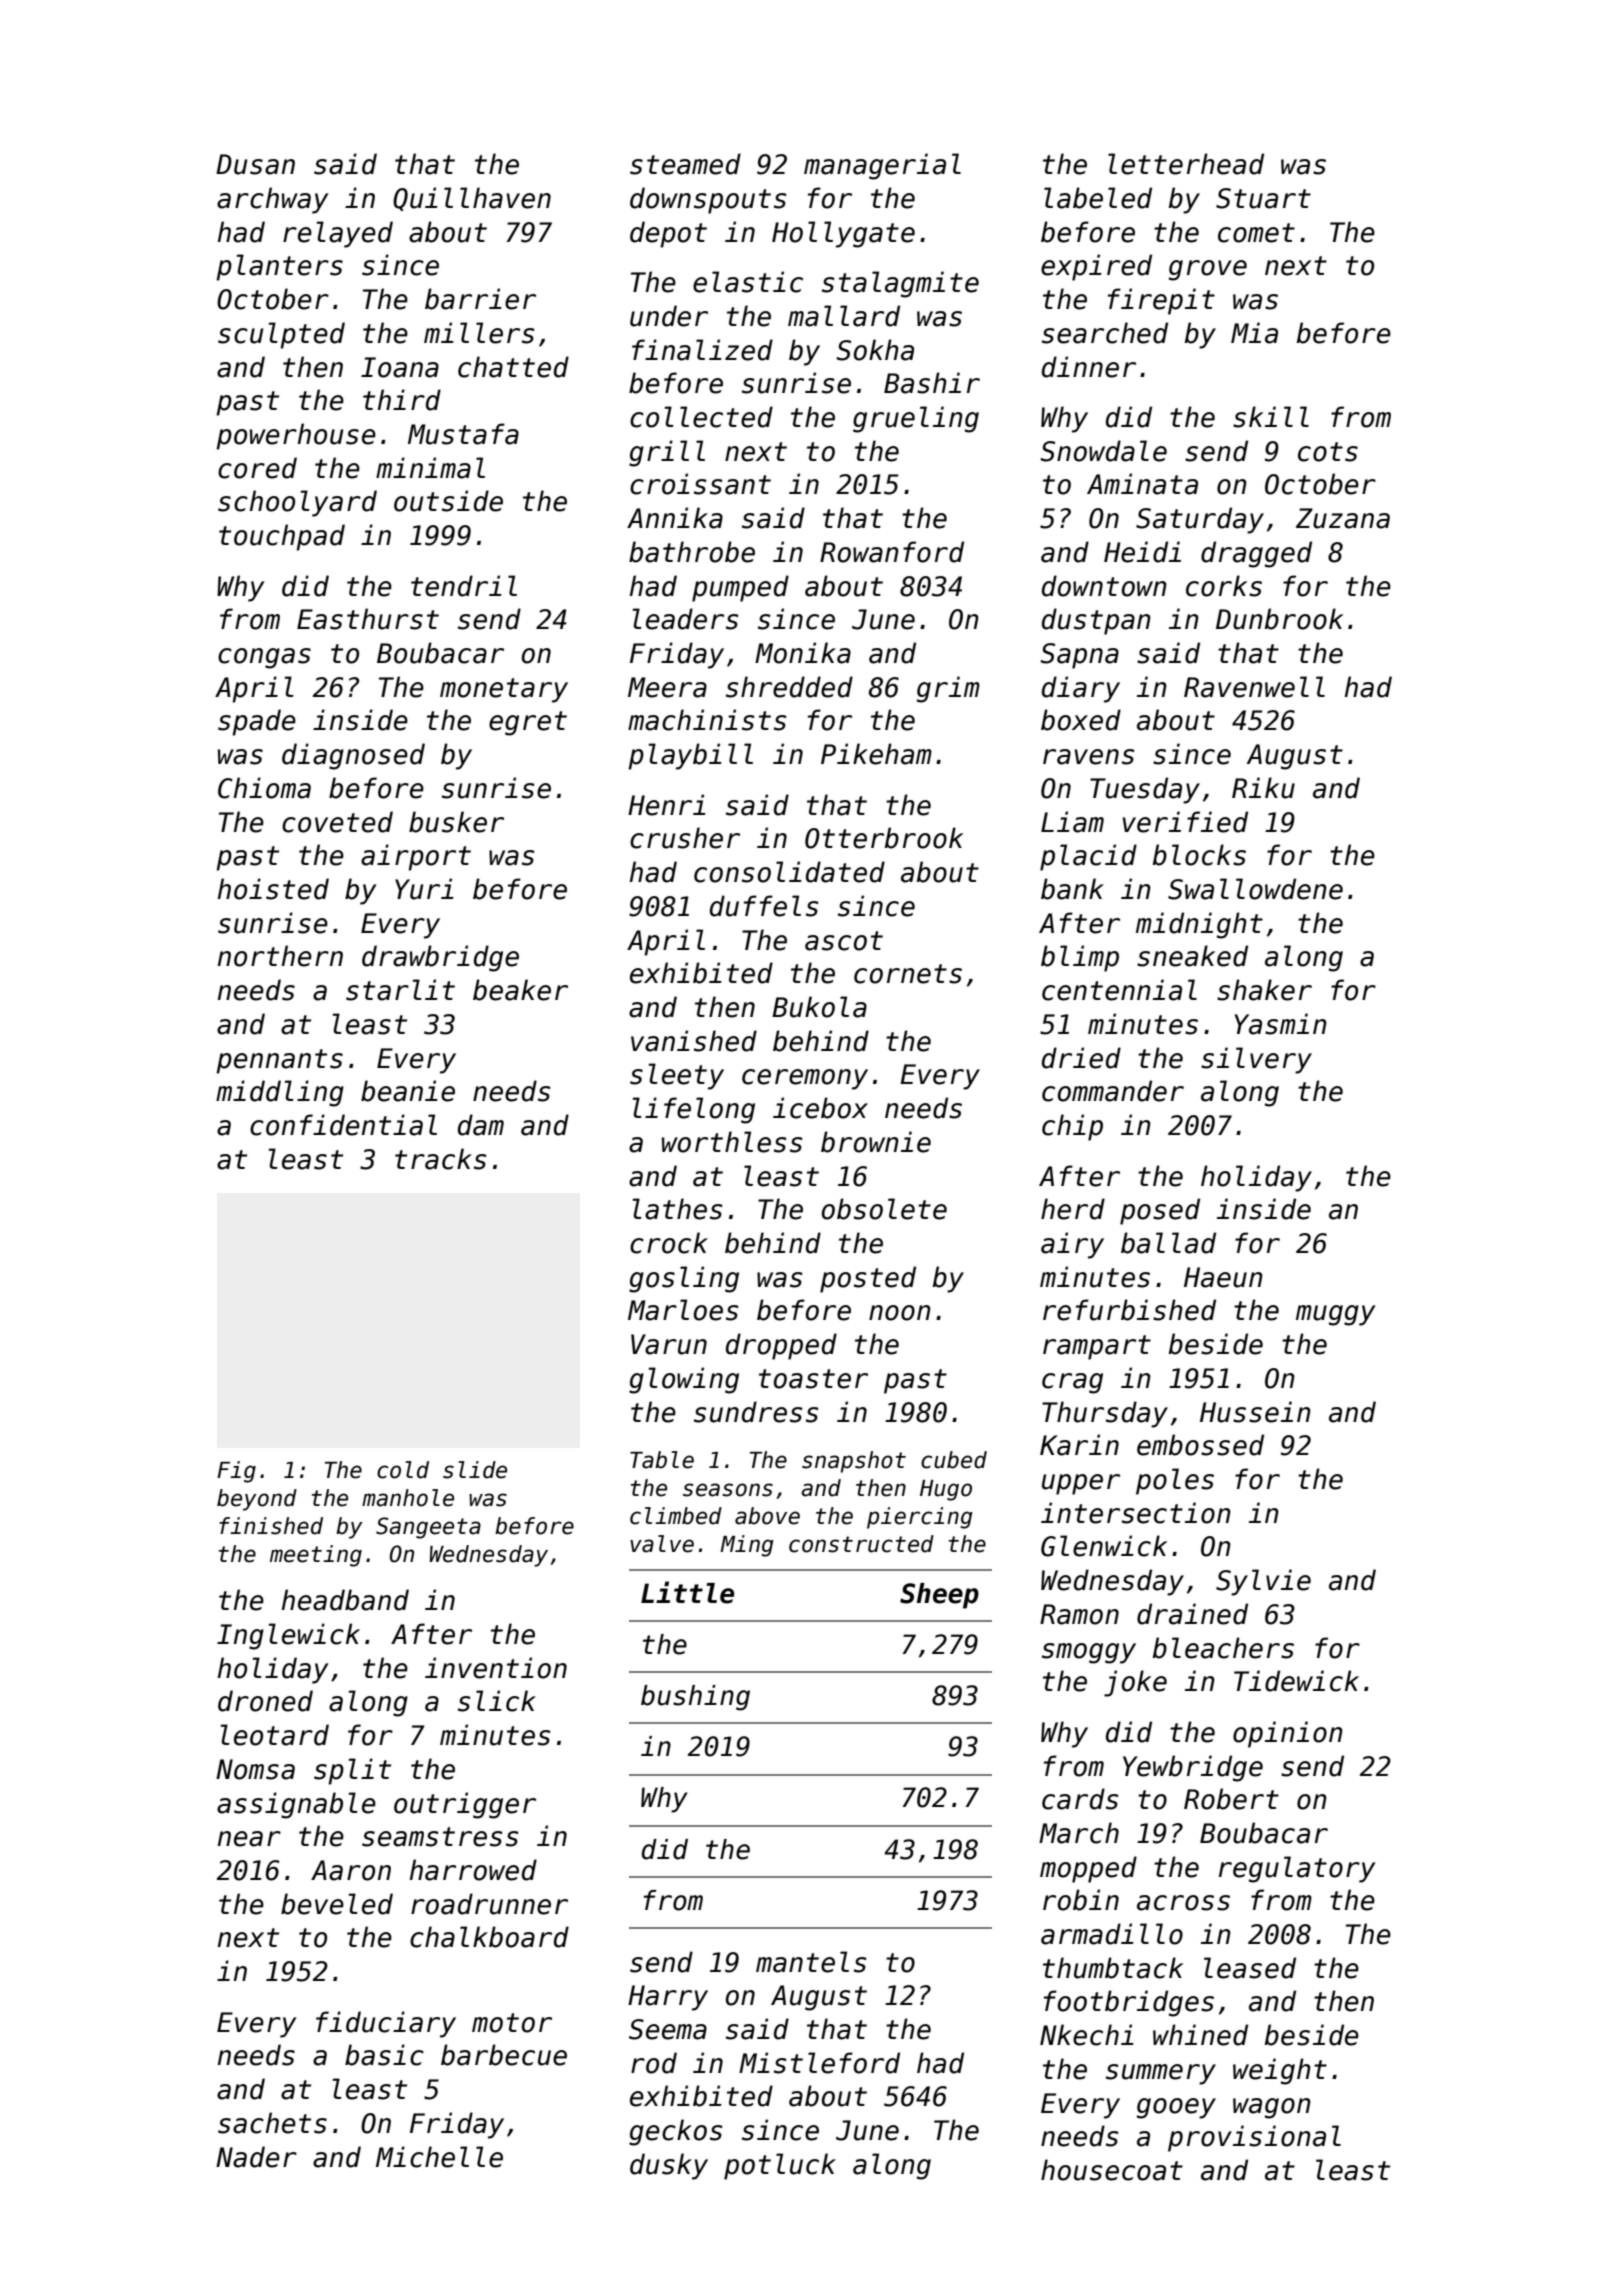  What do you see at coordinates (1089, 367) in the screenshot?
I see `dinner` at bounding box center [1089, 367].
